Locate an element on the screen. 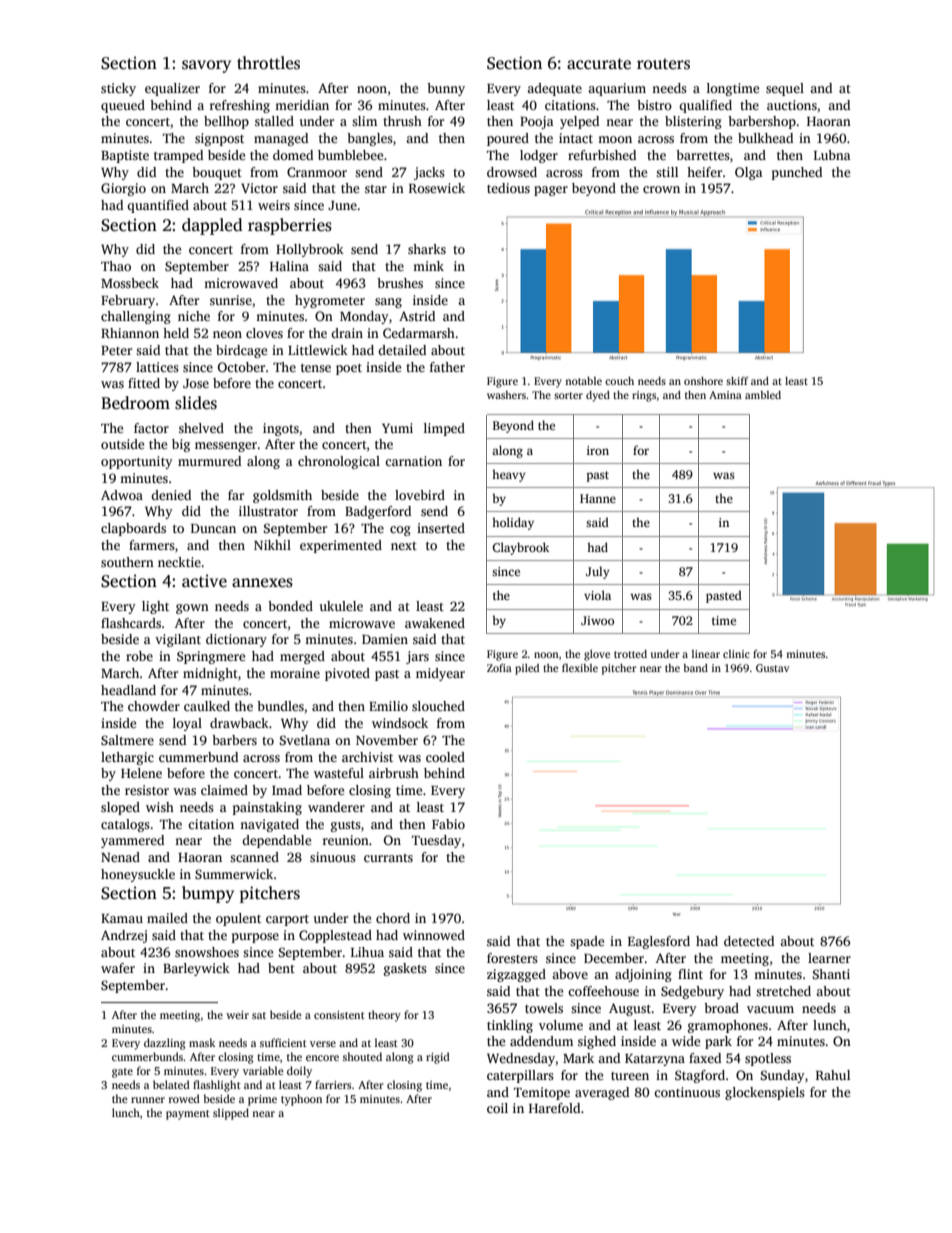 This screenshot has width=952, height=1233. sinuous is located at coordinates (333, 857).
